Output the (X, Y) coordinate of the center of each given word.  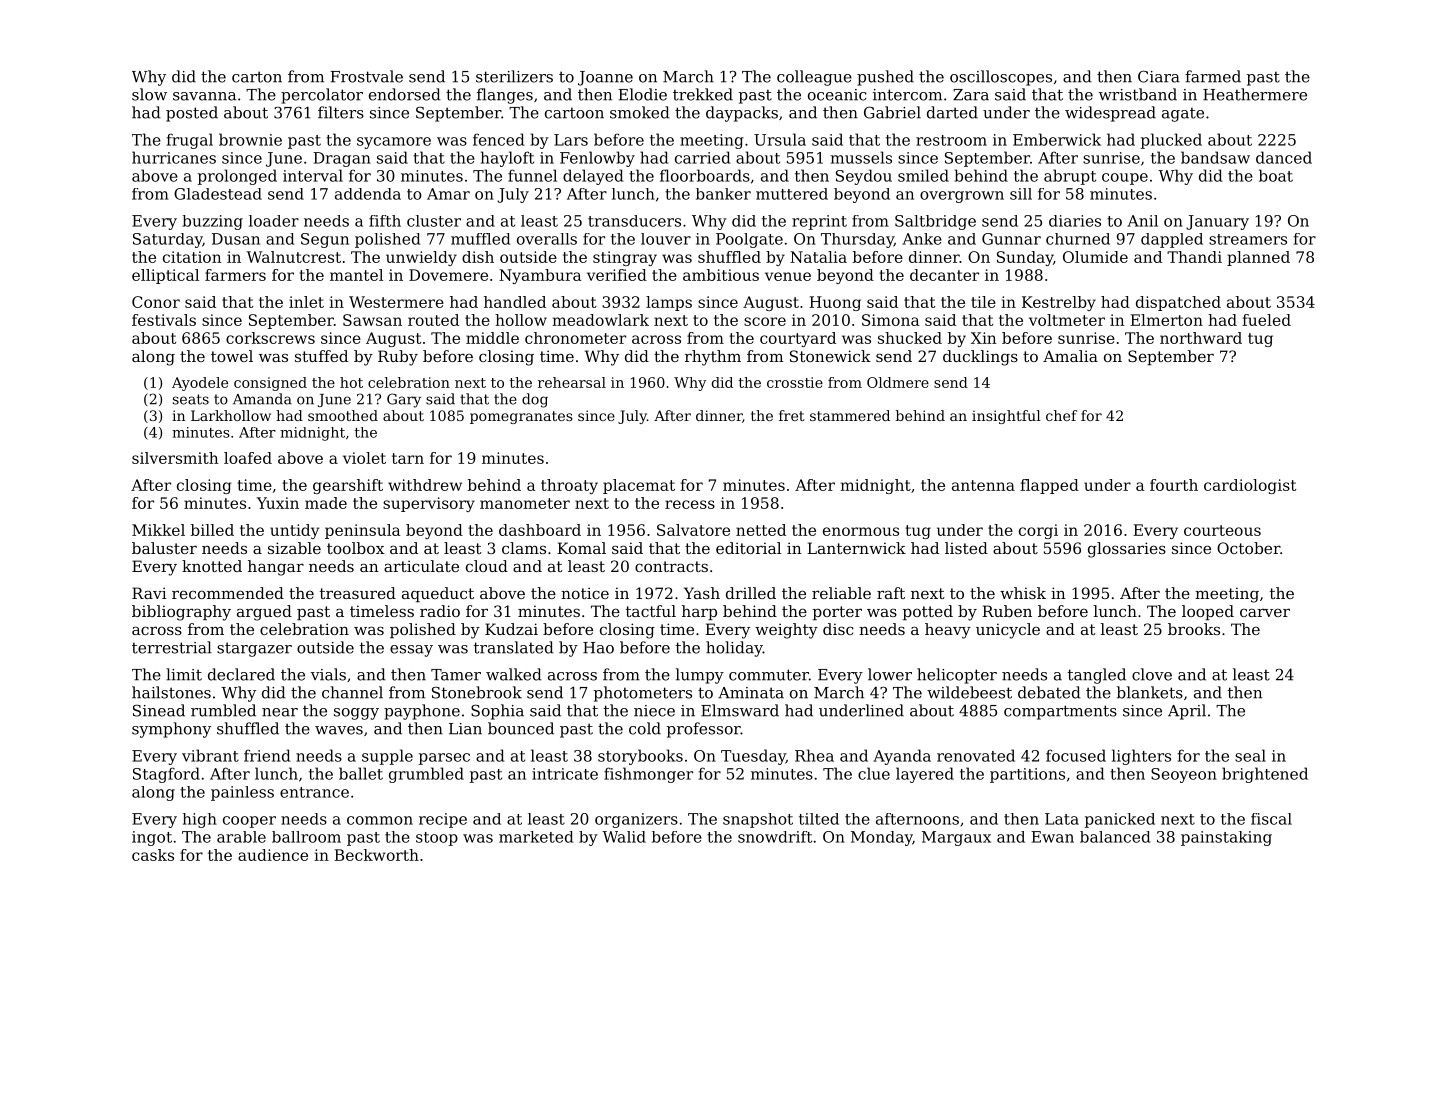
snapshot (758, 820)
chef (1061, 415)
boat (1276, 175)
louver (666, 239)
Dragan (342, 159)
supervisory (429, 504)
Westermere (396, 302)
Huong (835, 303)
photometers (643, 694)
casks (153, 855)
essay (411, 651)
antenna (983, 485)
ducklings (980, 358)
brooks (1194, 629)
